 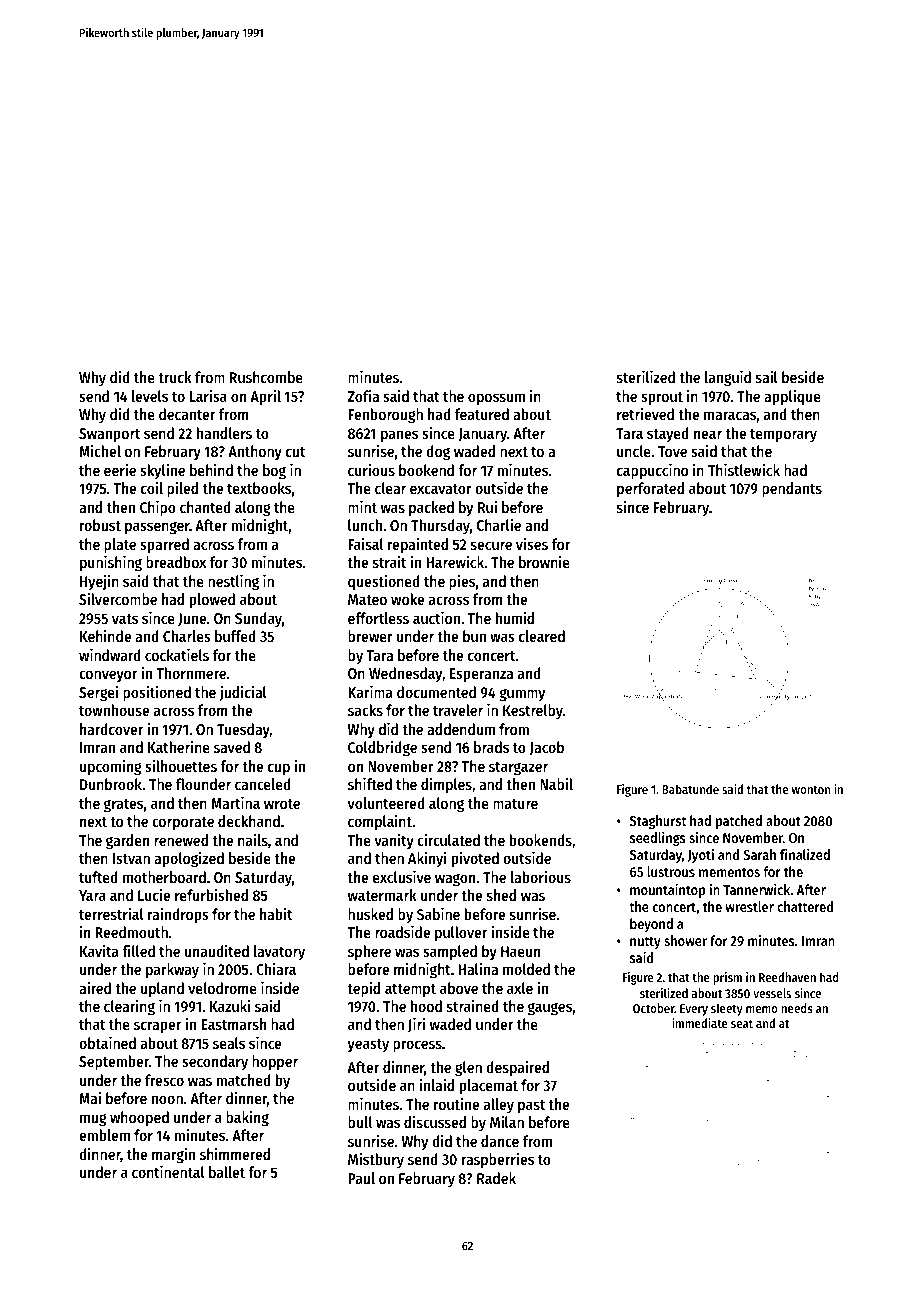 What do you see at coordinates (550, 1009) in the image?
I see `gauges` at bounding box center [550, 1009].
